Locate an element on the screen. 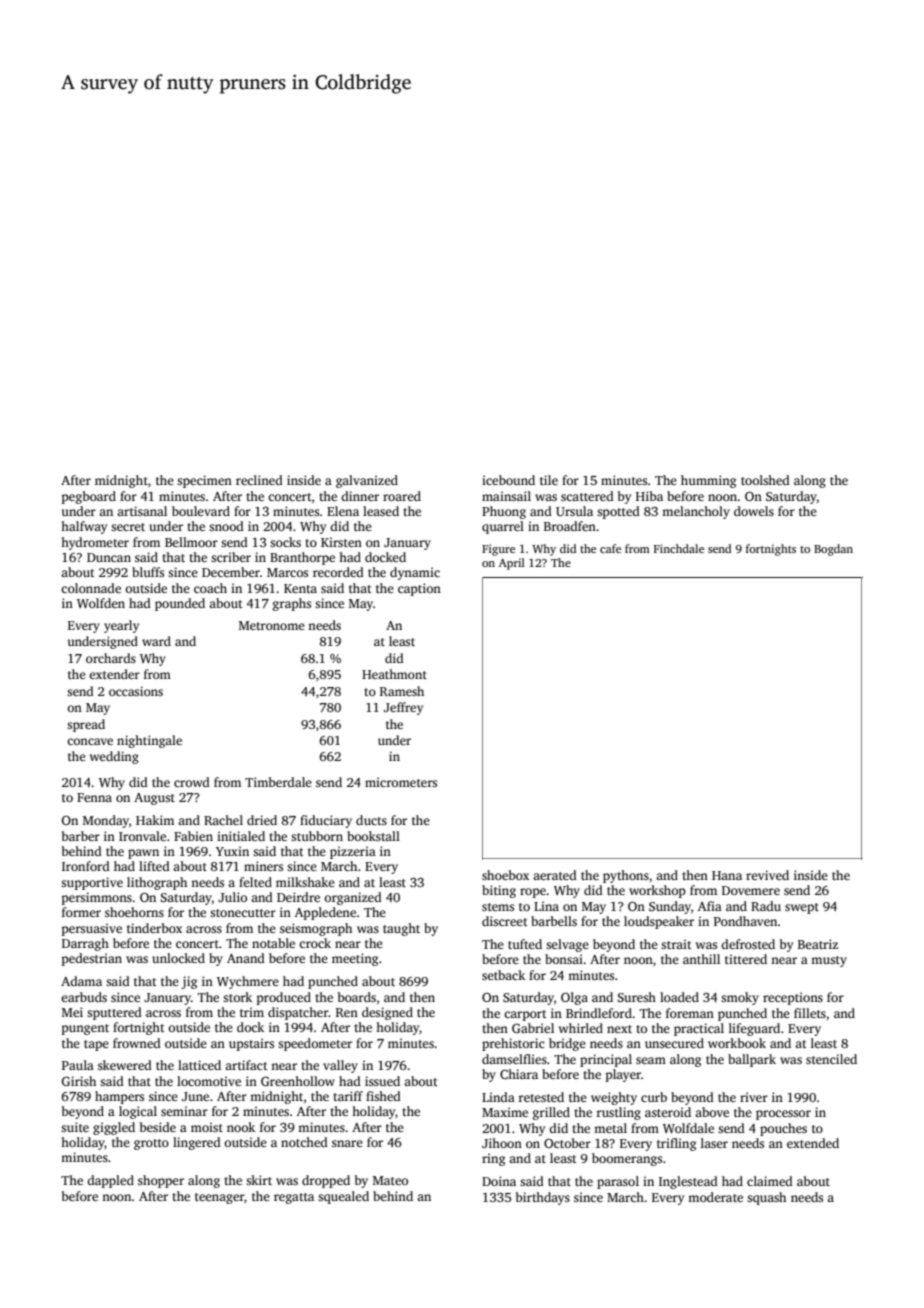 The width and height of the screenshot is (924, 1308). stonecutter is located at coordinates (243, 913).
